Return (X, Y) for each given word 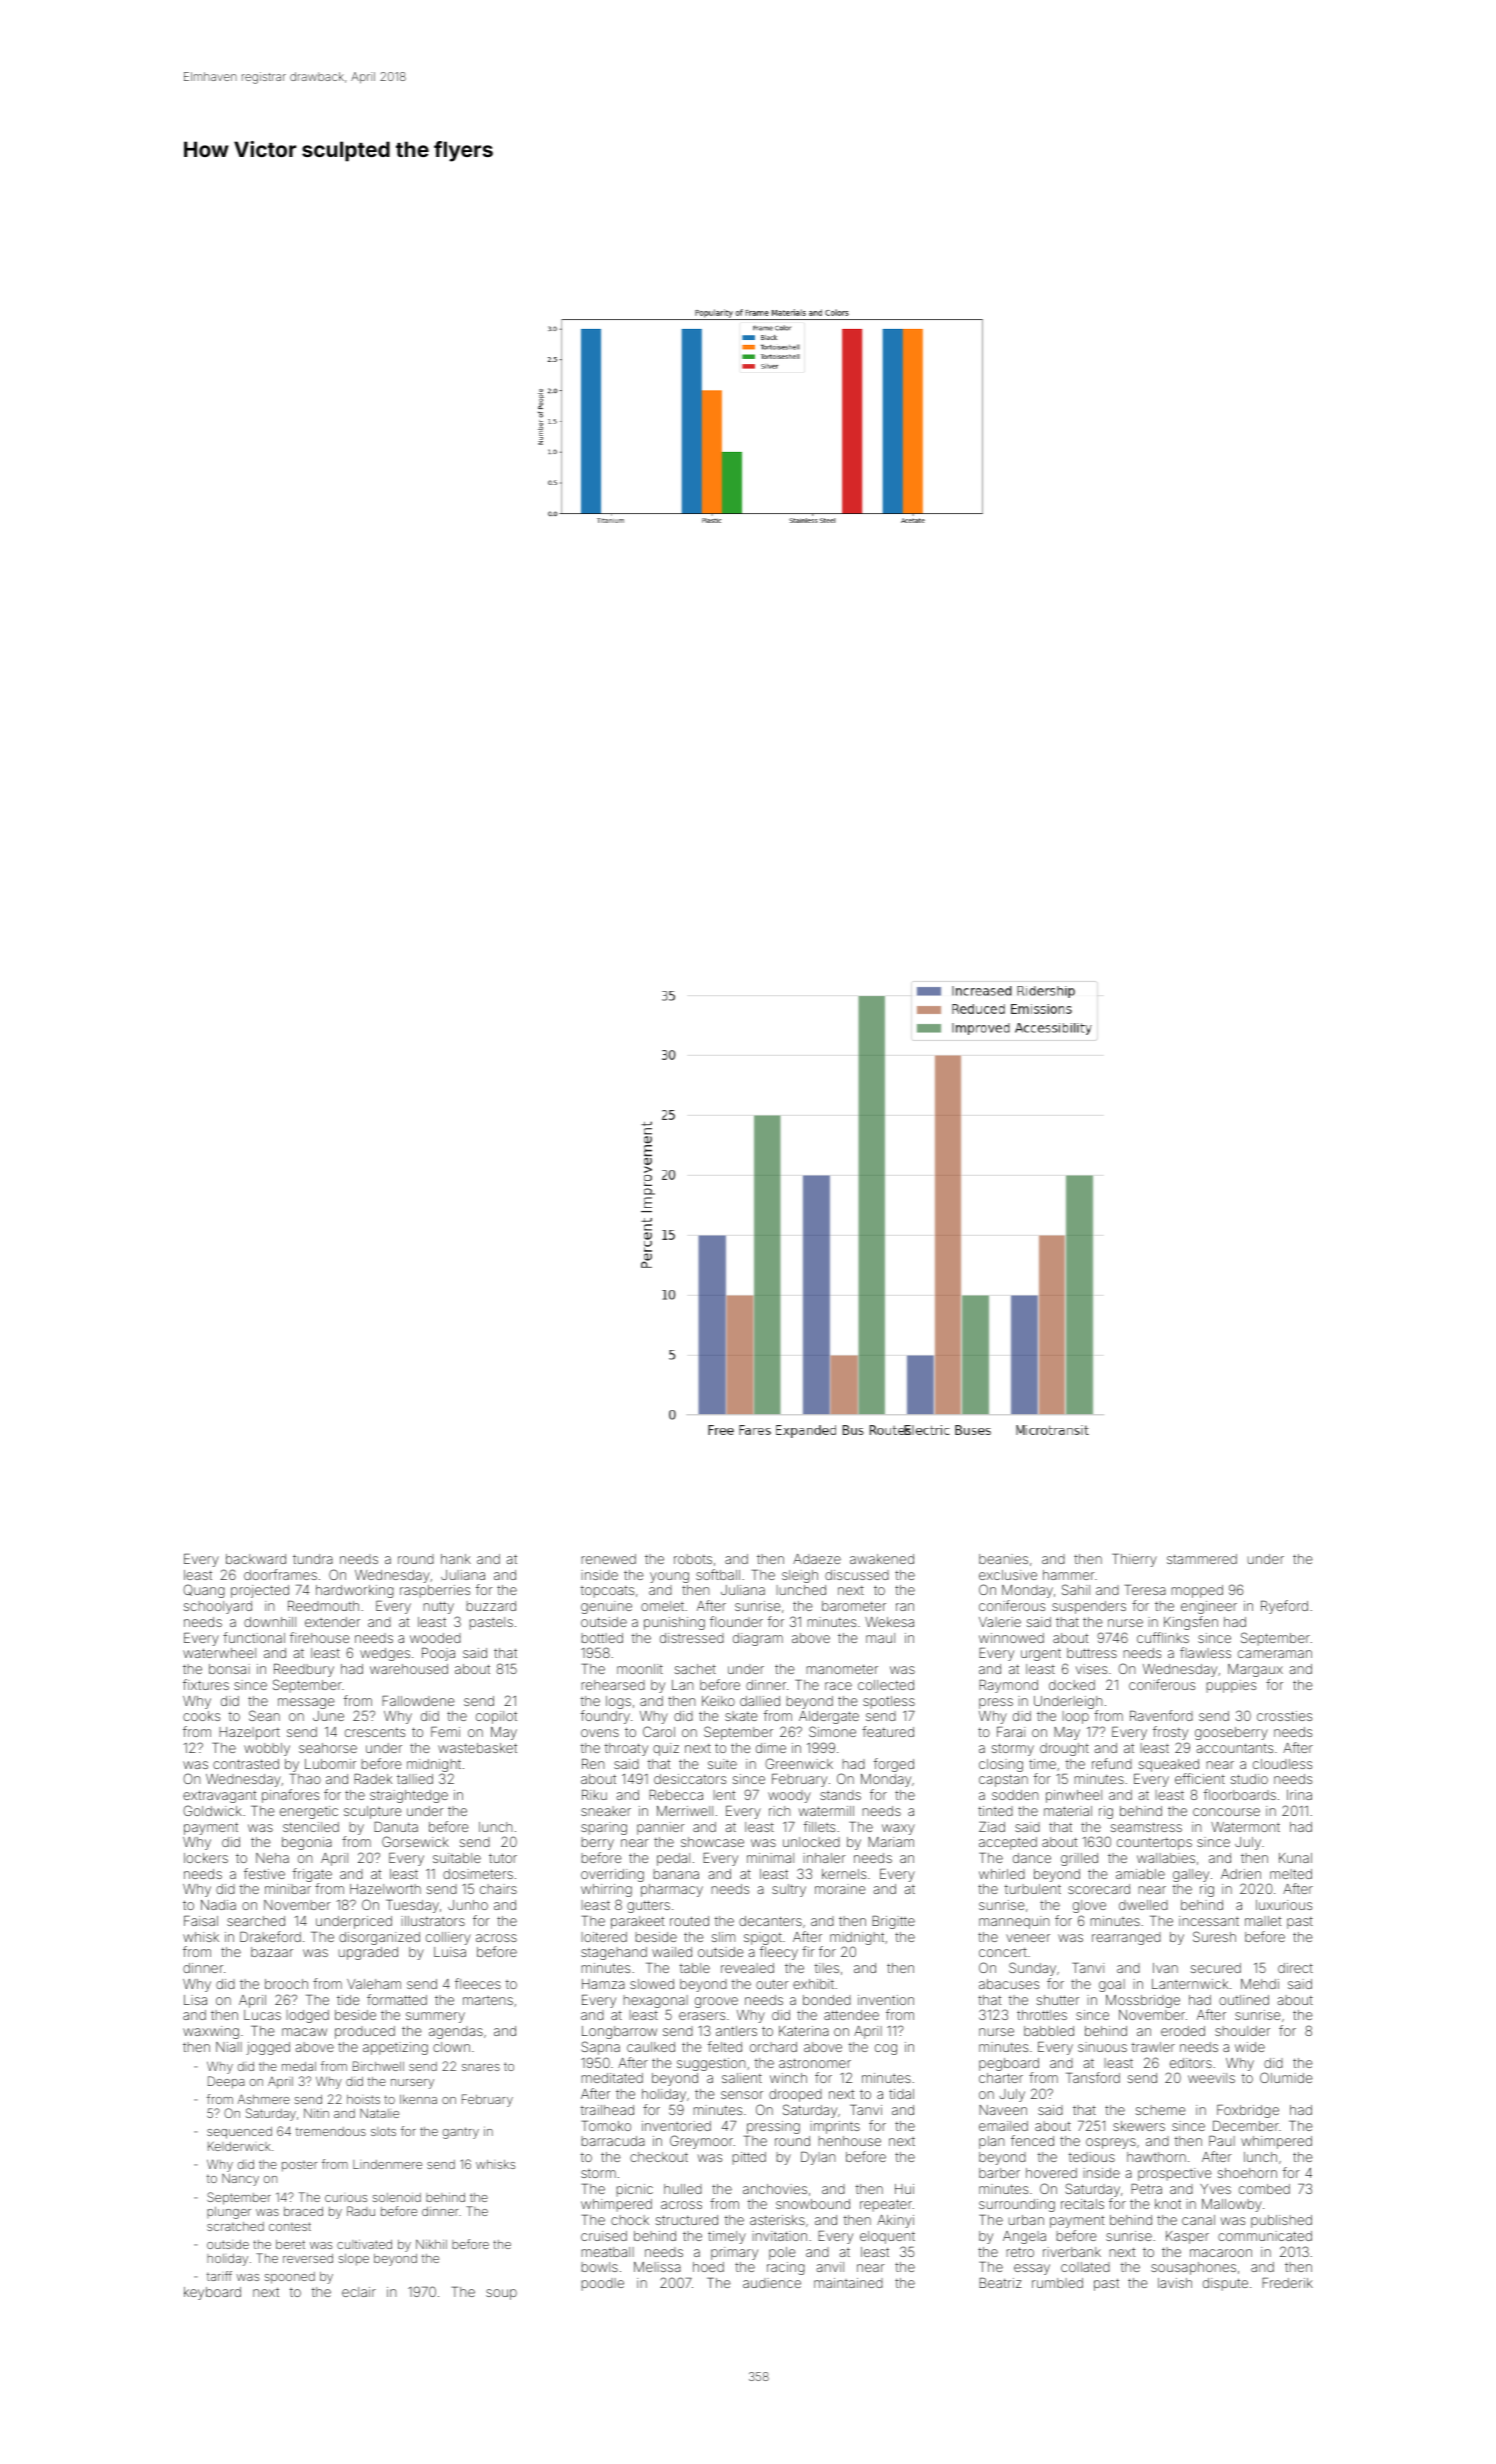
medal (299, 2066)
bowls (600, 2267)
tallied (415, 1779)
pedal (673, 1859)
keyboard (212, 2293)
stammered (1202, 1559)
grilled (1079, 1859)
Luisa (450, 1952)
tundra (313, 1559)
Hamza (603, 1984)
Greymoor (701, 2142)
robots (693, 1559)
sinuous (1102, 2047)
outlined (1244, 2000)
